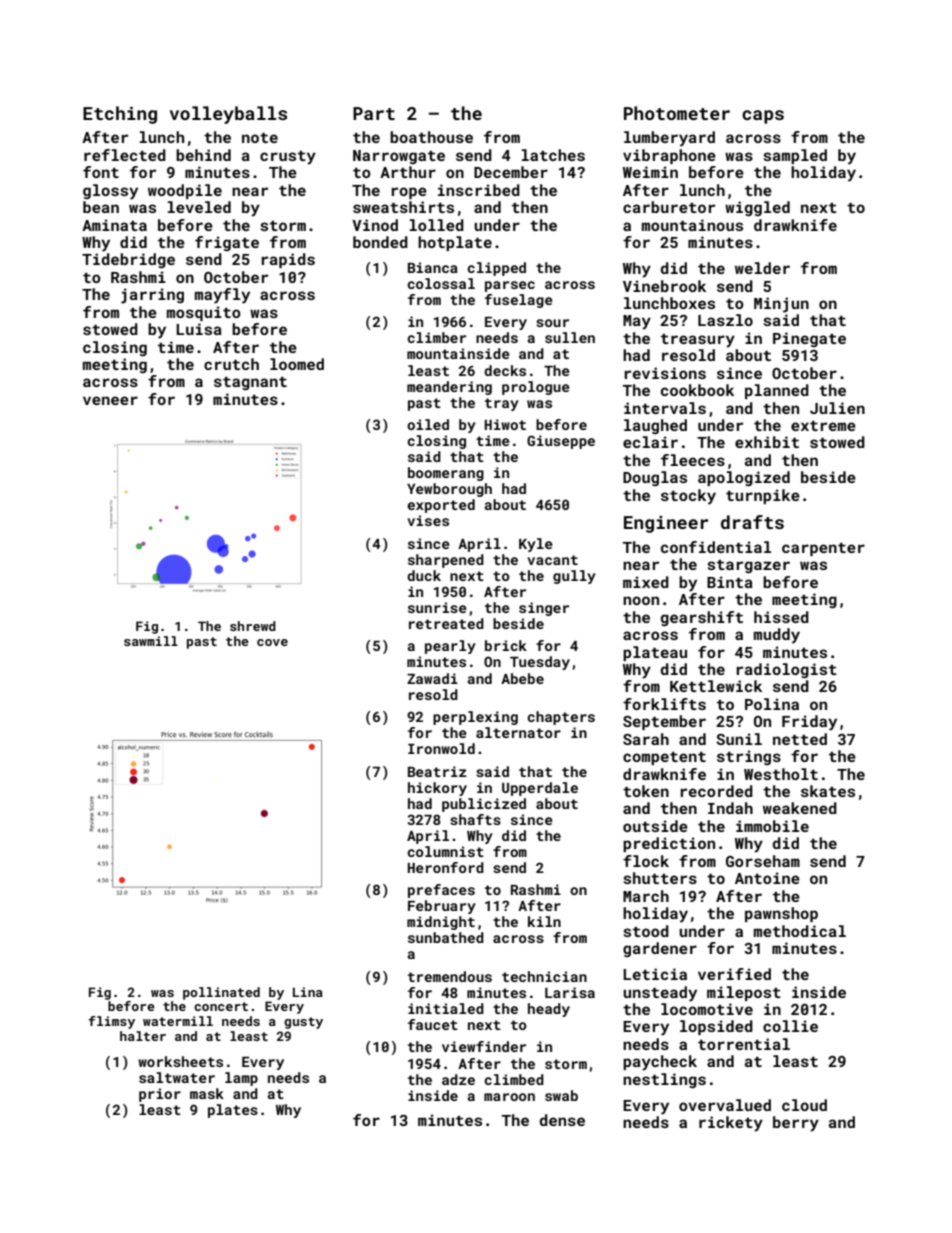 Image resolution: width=952 pixels, height=1233 pixels. Describe the element at coordinates (762, 268) in the screenshot. I see `welder` at that location.
